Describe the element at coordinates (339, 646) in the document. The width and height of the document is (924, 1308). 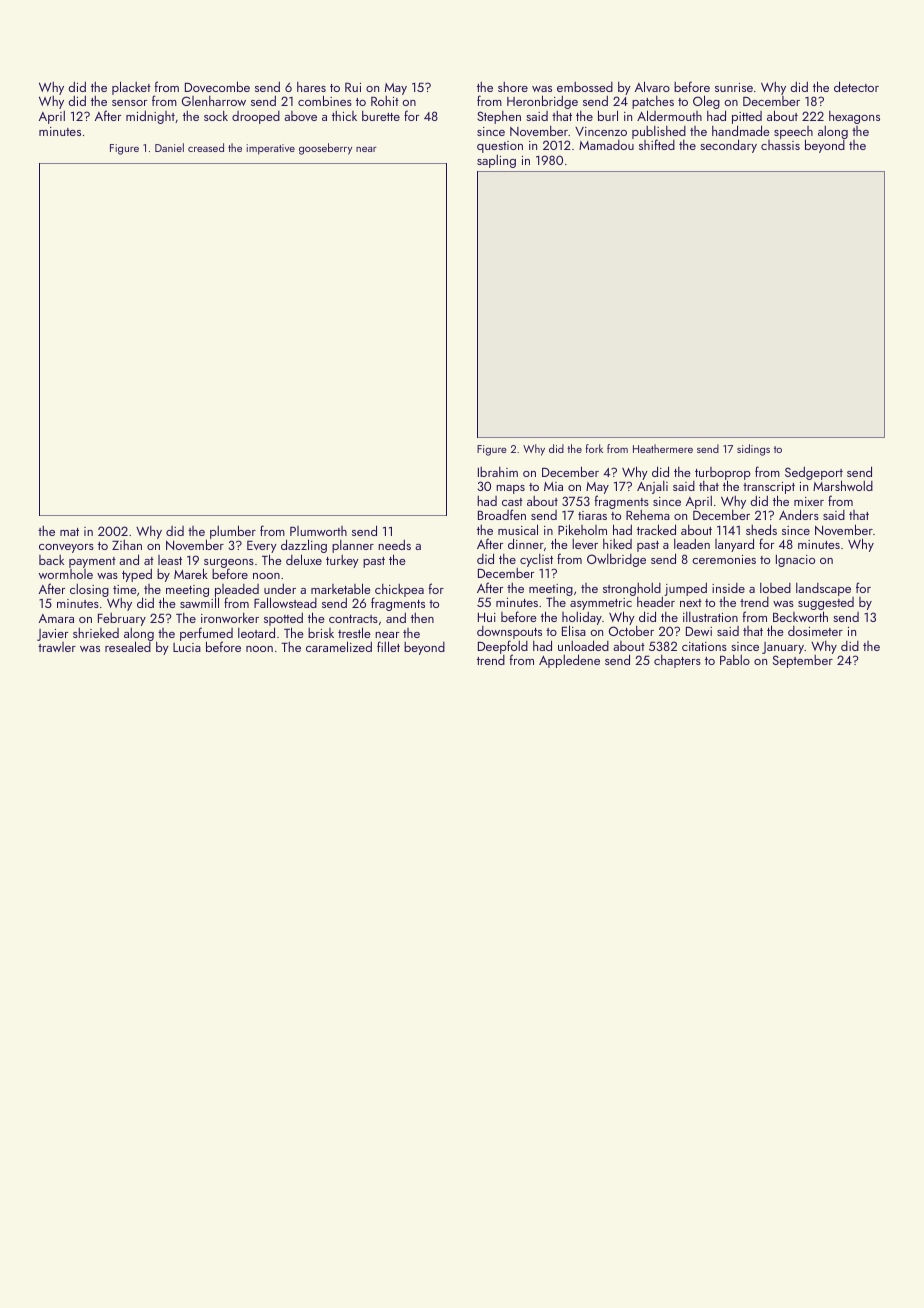
I see `caramelized` at that location.
